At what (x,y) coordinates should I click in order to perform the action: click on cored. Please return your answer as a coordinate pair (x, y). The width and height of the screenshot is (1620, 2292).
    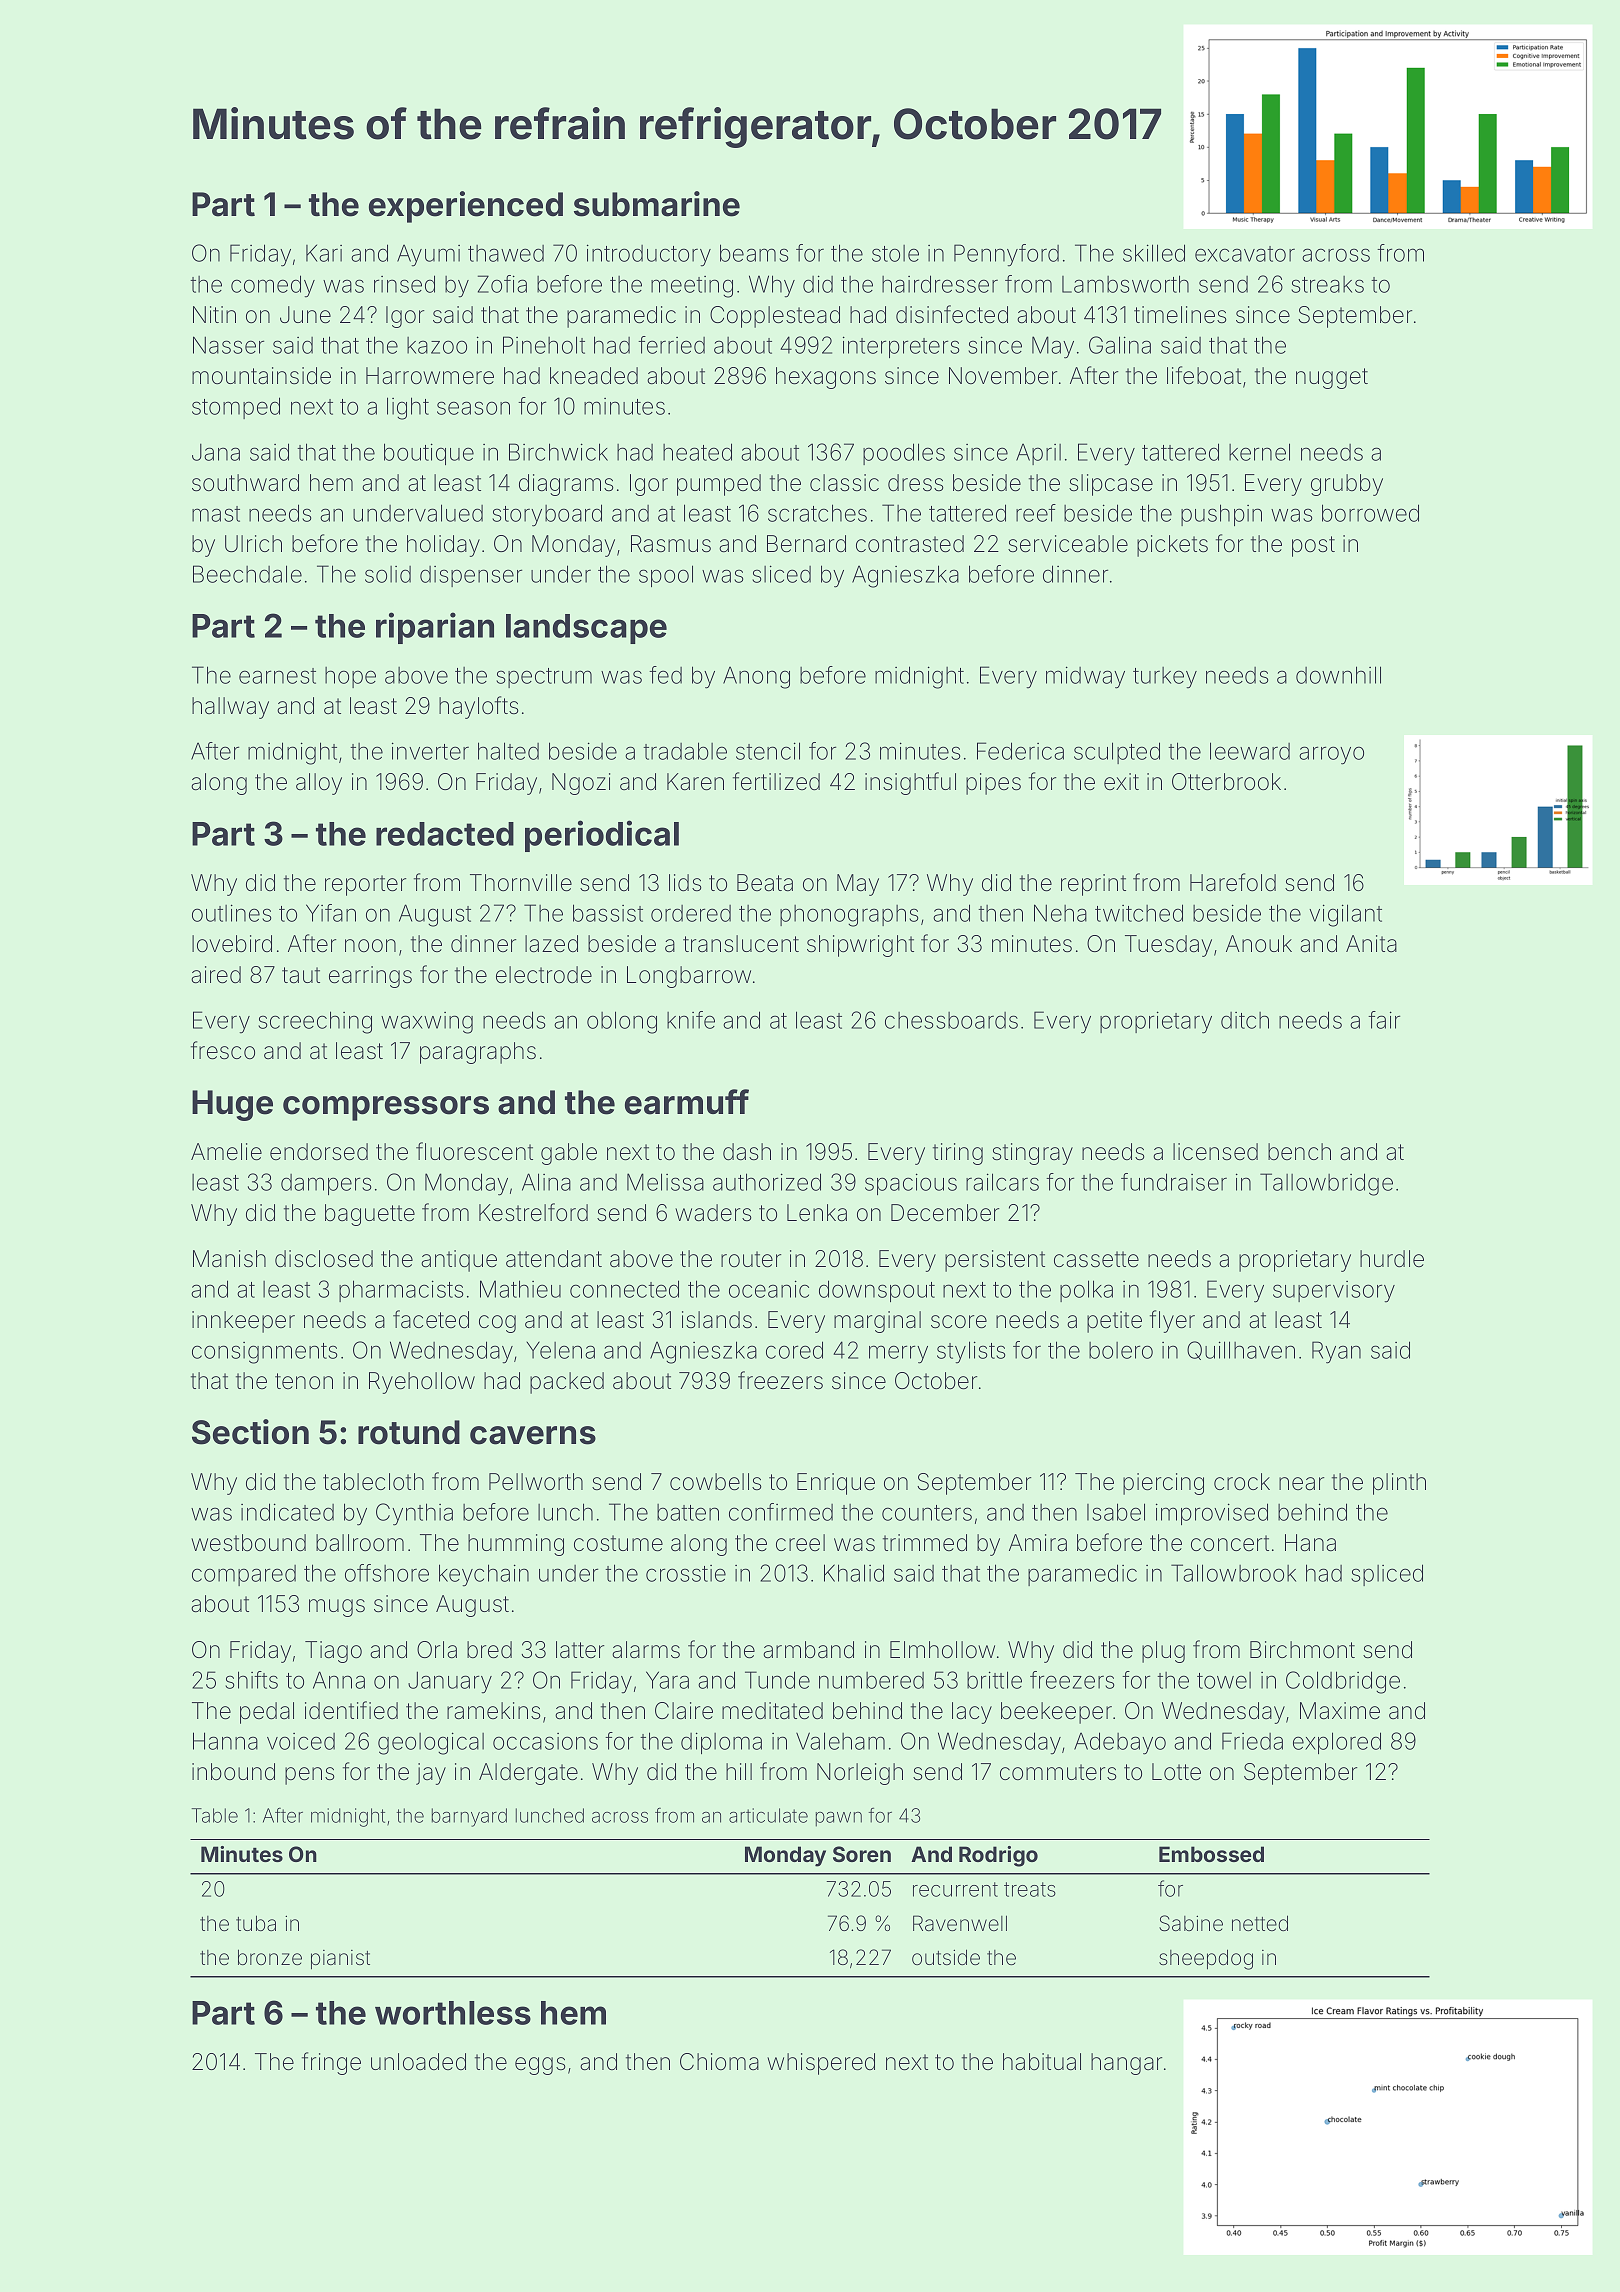
    Looking at the image, I should click on (794, 1350).
